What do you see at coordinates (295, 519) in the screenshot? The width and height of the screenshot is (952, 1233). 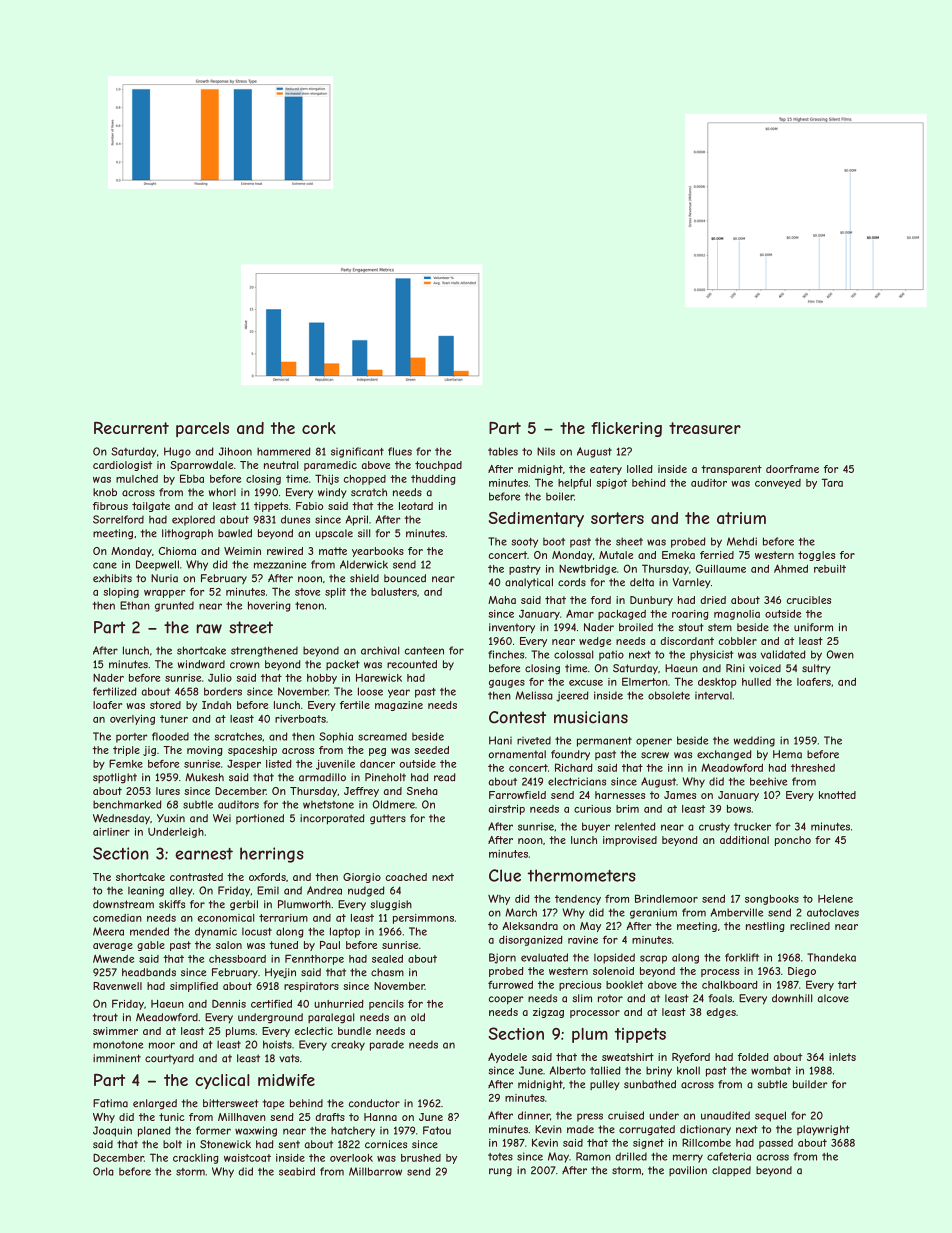 I see `dunes` at bounding box center [295, 519].
